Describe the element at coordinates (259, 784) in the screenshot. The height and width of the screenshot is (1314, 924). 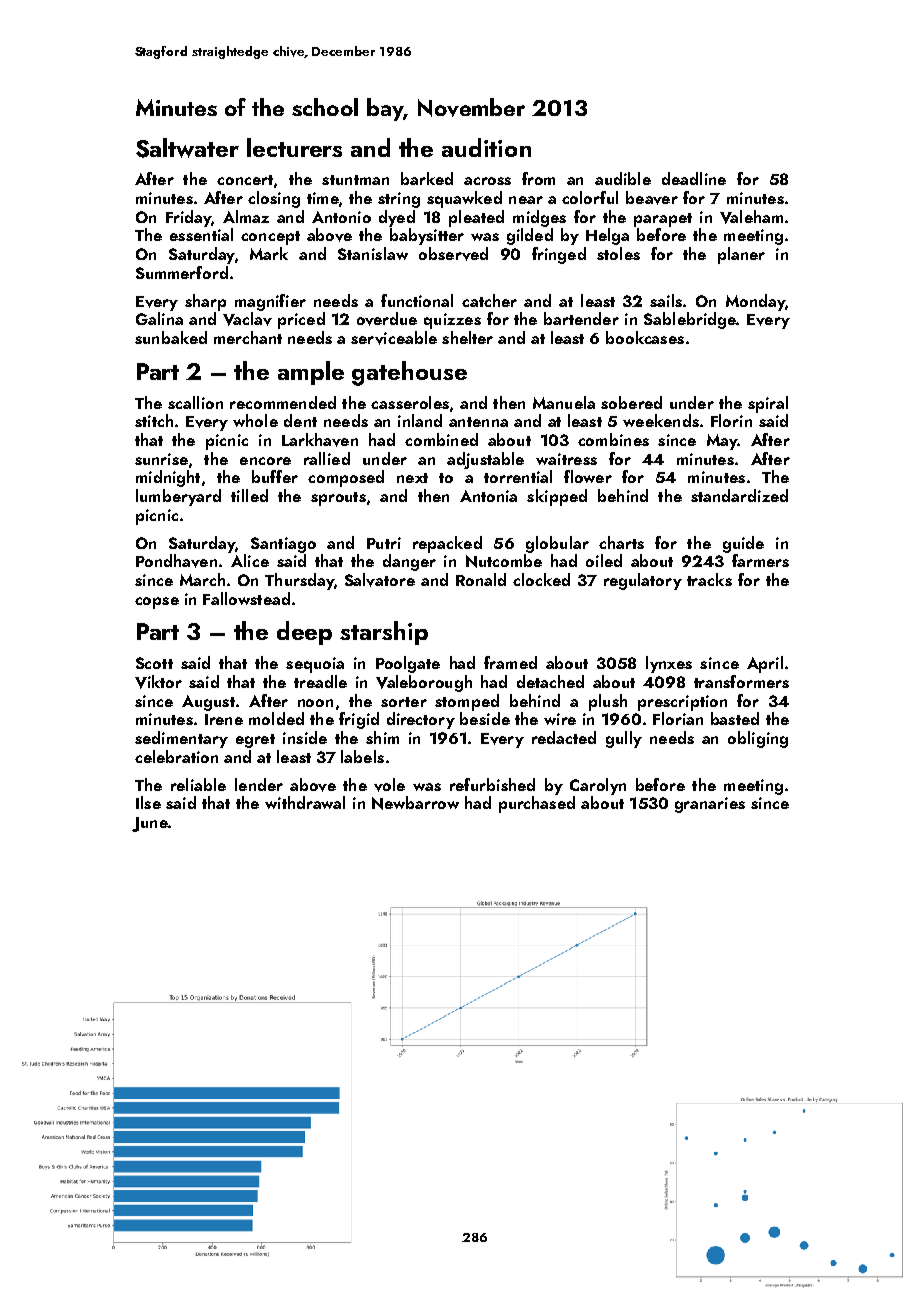
I see `lender` at that location.
